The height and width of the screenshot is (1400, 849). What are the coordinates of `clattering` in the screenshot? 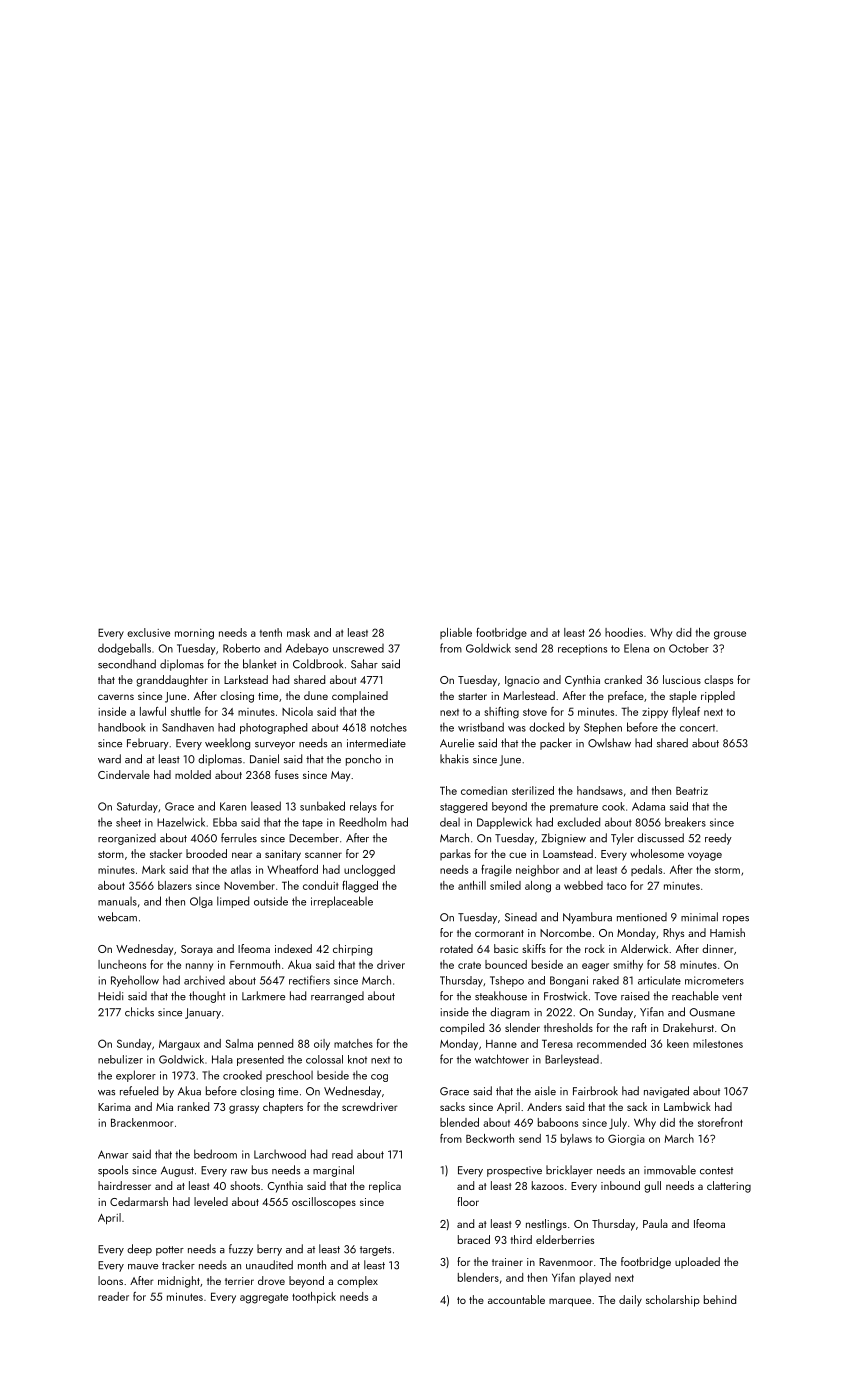 It's located at (729, 1187).
